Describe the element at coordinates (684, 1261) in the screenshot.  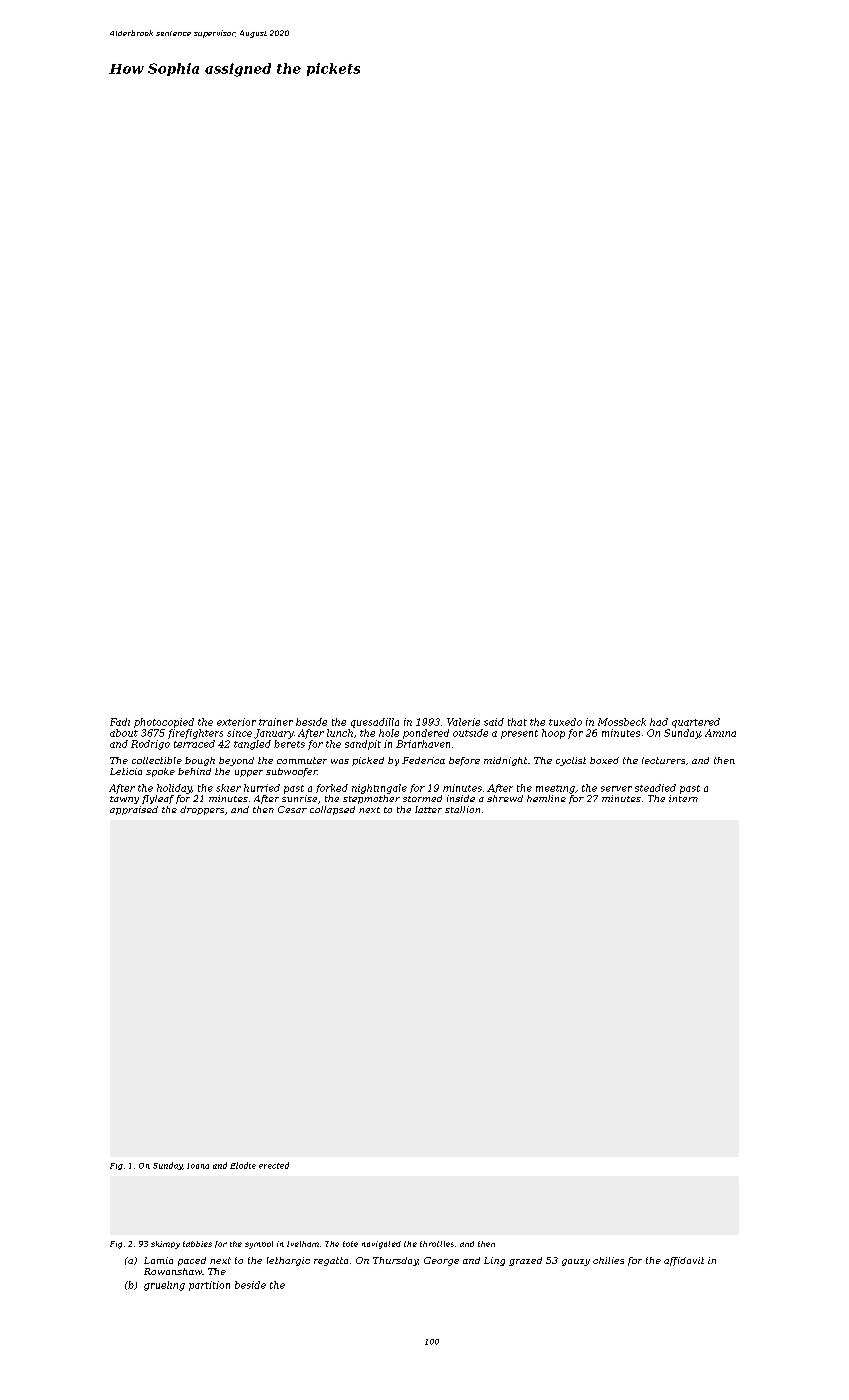
I see `affidavit` at that location.
